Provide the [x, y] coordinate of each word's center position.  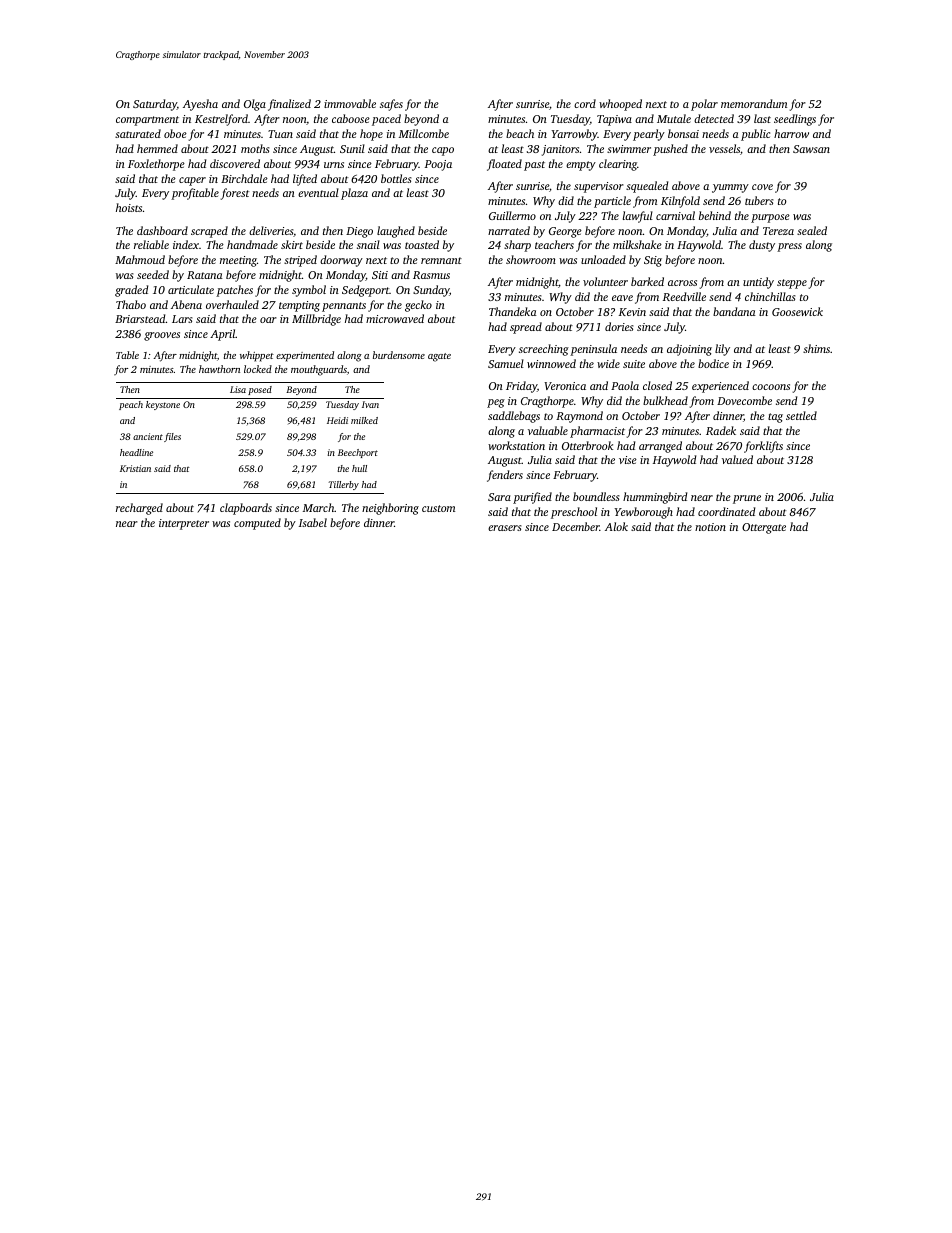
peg [496, 403]
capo [443, 151]
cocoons [771, 387]
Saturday [155, 105]
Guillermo [512, 215]
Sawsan [811, 149]
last [762, 118]
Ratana [205, 275]
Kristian [135, 468]
